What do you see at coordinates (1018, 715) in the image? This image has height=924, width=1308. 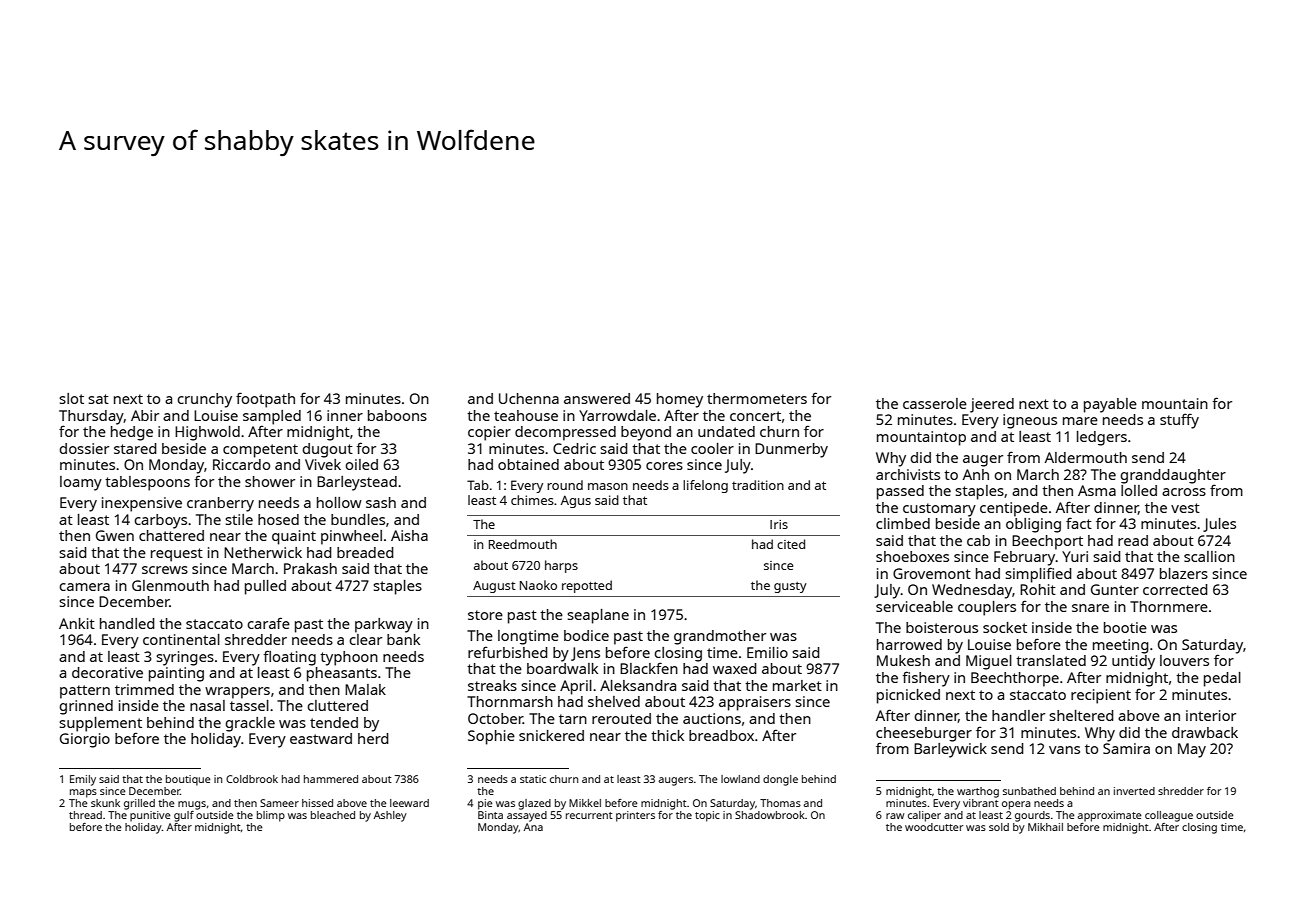 I see `handler` at bounding box center [1018, 715].
